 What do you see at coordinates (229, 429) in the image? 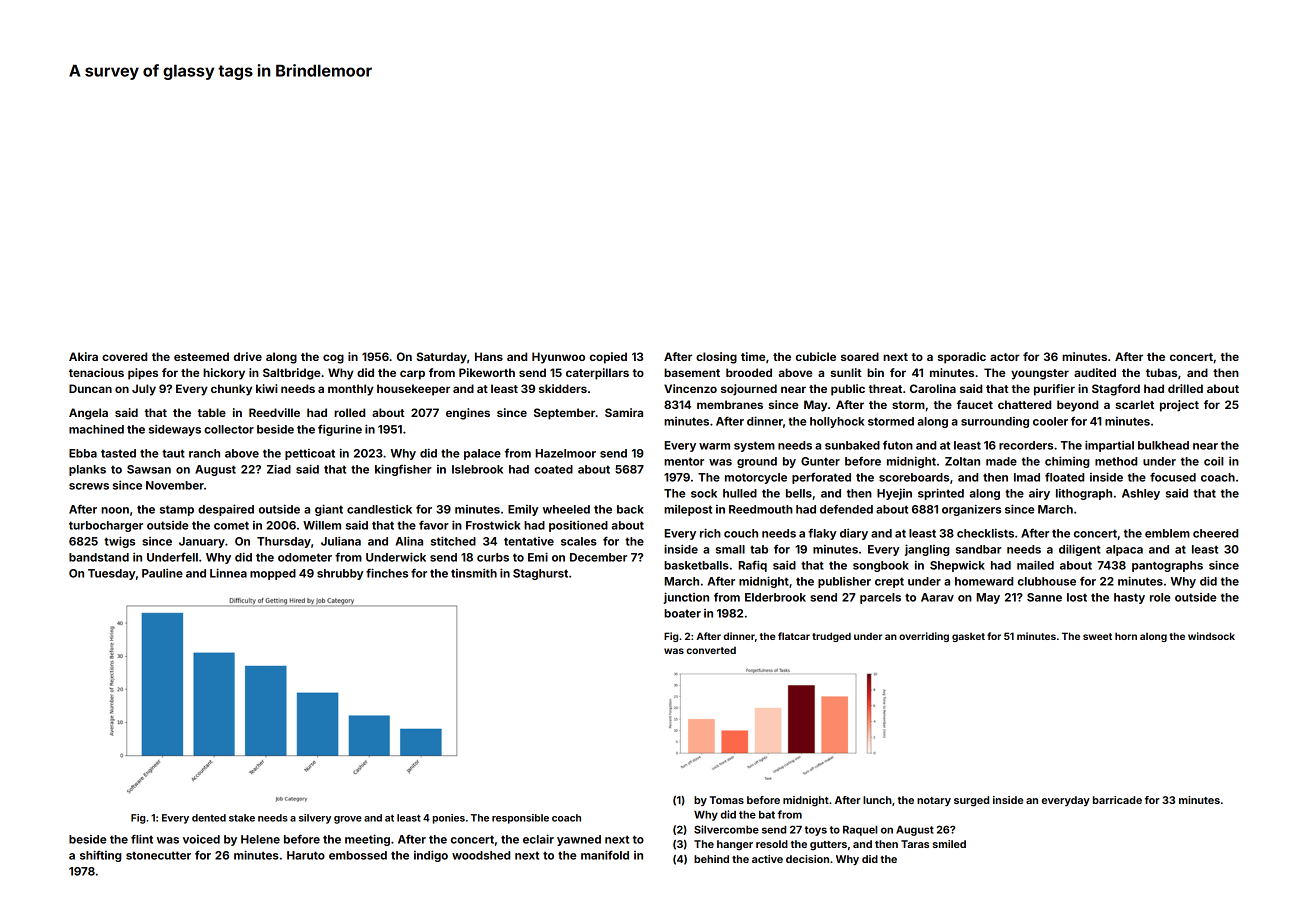
I see `collector` at bounding box center [229, 429].
